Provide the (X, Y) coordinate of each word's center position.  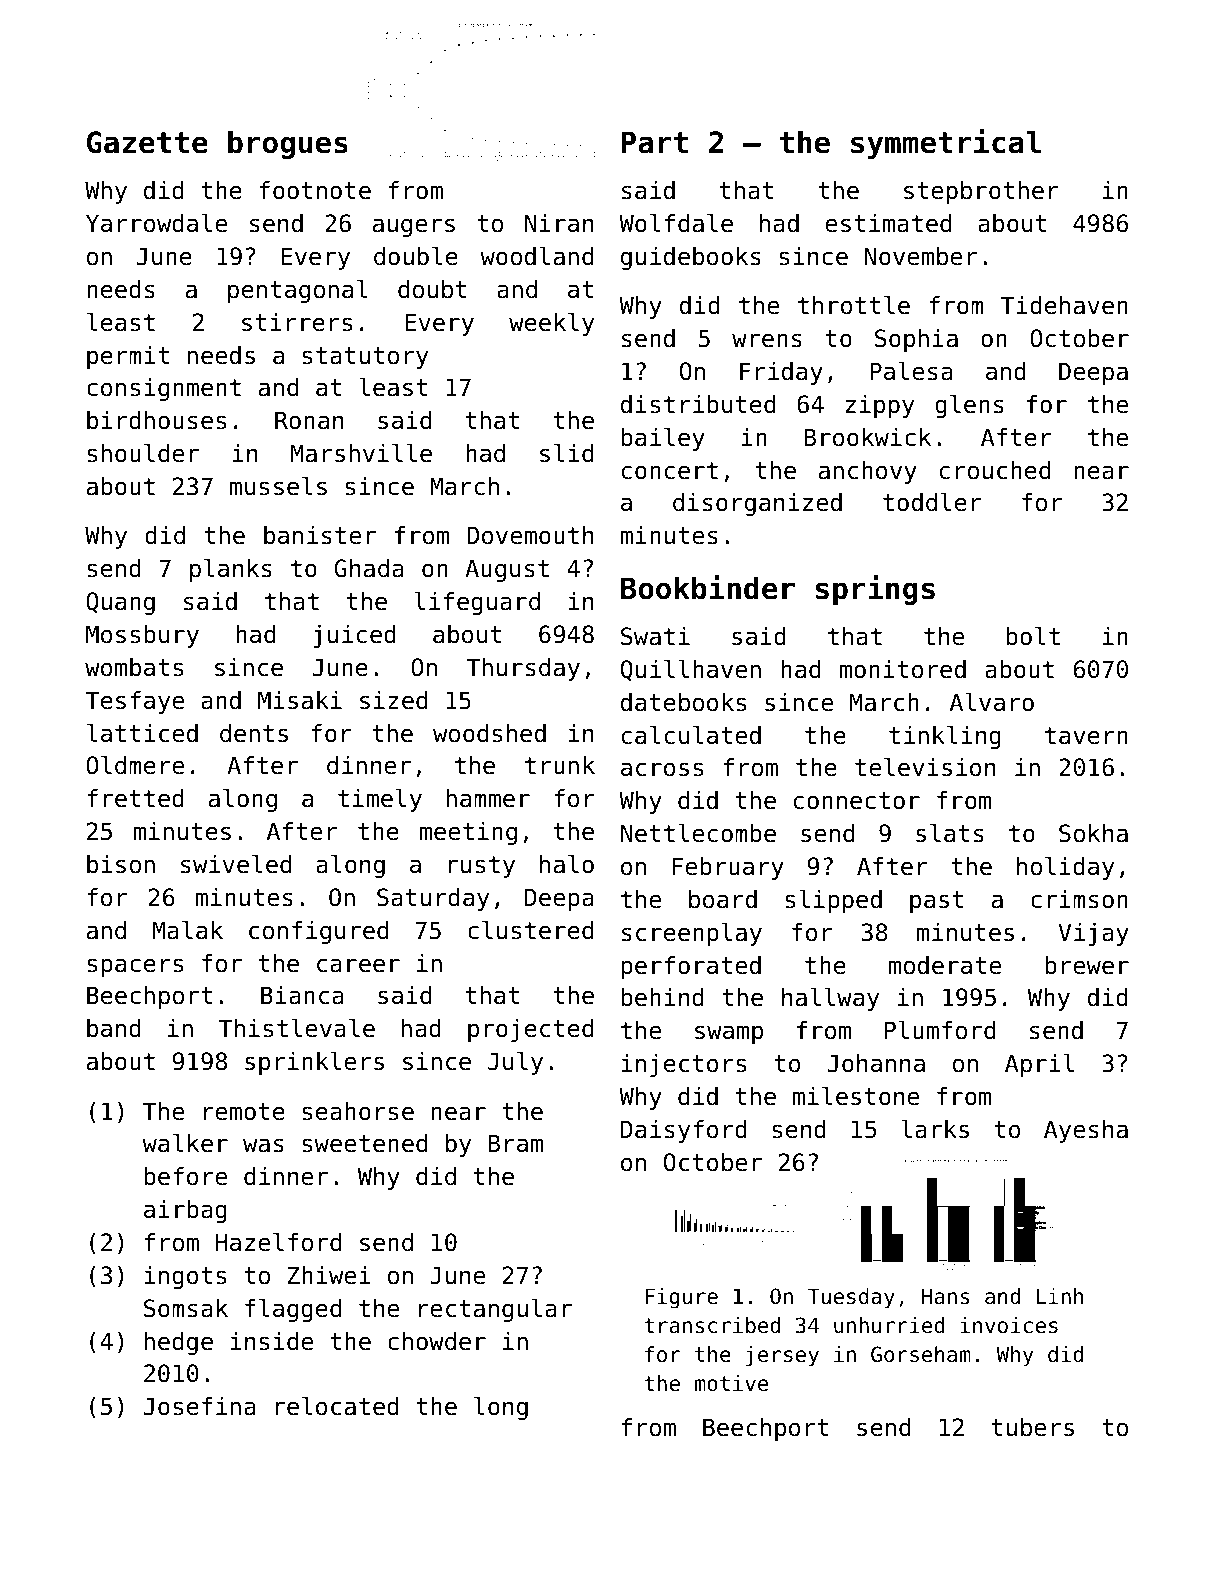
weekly (551, 324)
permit (128, 357)
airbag (185, 1211)
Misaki (300, 700)
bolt (1033, 636)
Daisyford (684, 1131)
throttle (854, 305)
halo (567, 864)
